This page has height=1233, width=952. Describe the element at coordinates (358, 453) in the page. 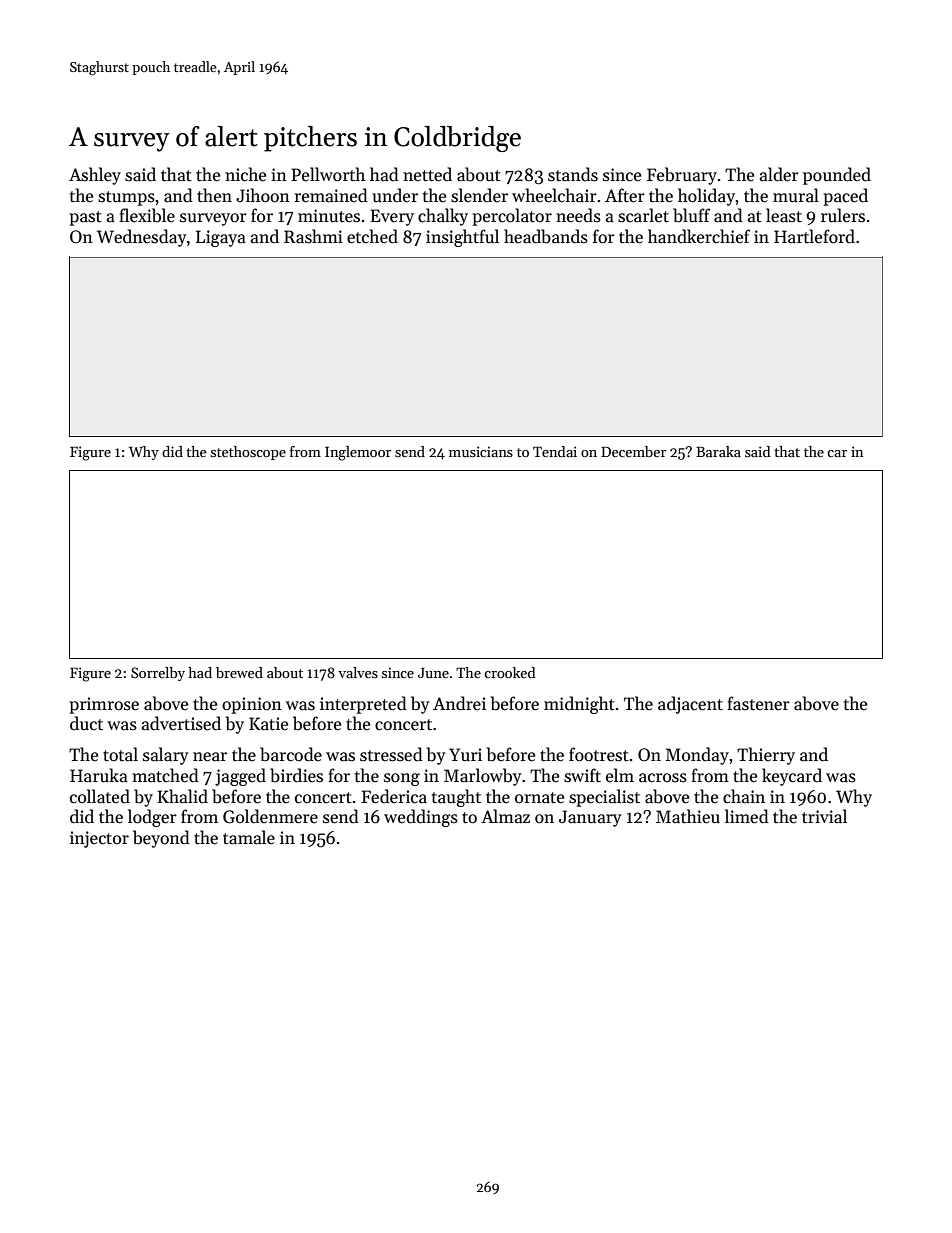

I see `Inglemoor` at that location.
